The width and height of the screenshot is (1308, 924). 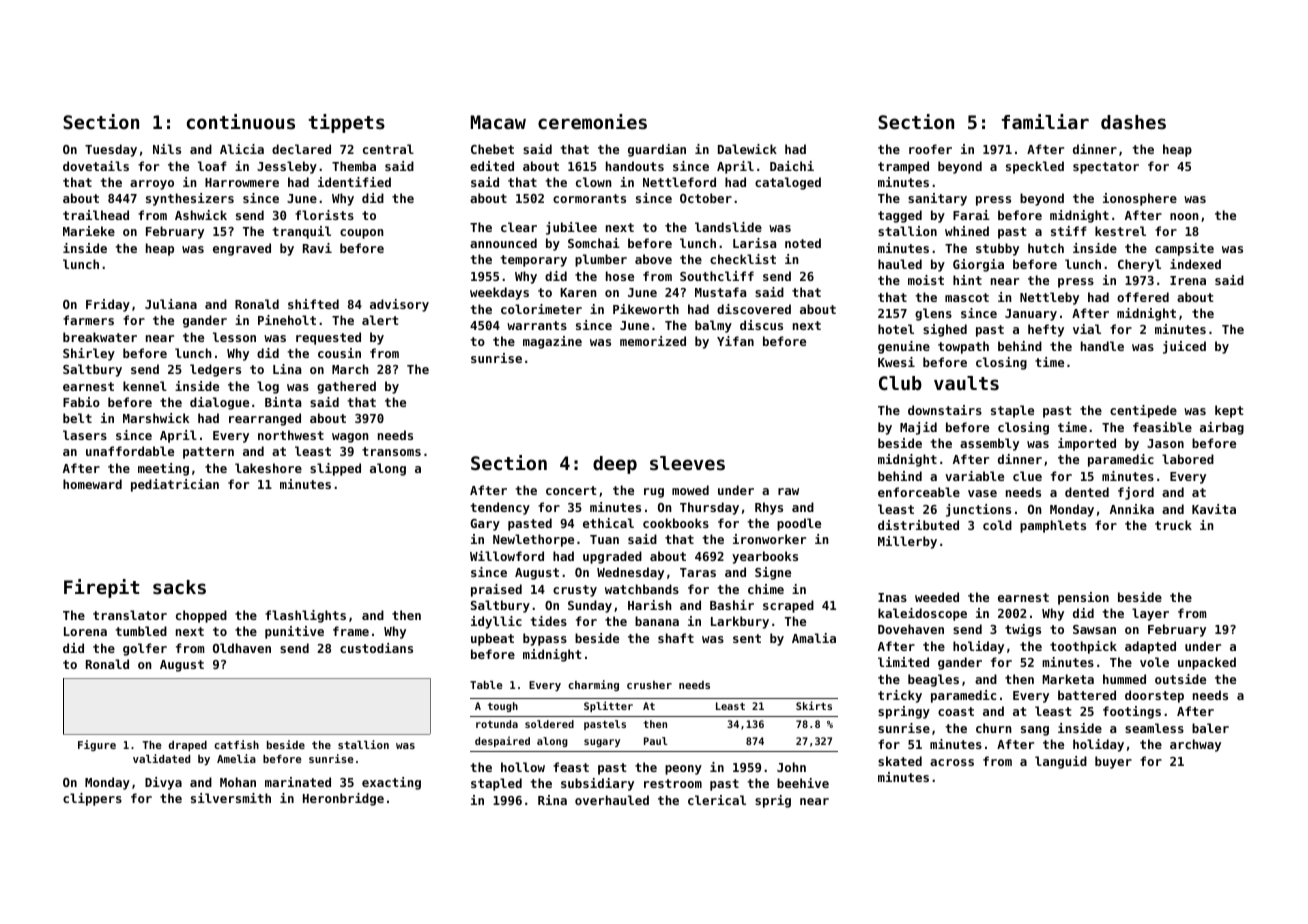 I want to click on ceremonies, so click(x=592, y=121).
